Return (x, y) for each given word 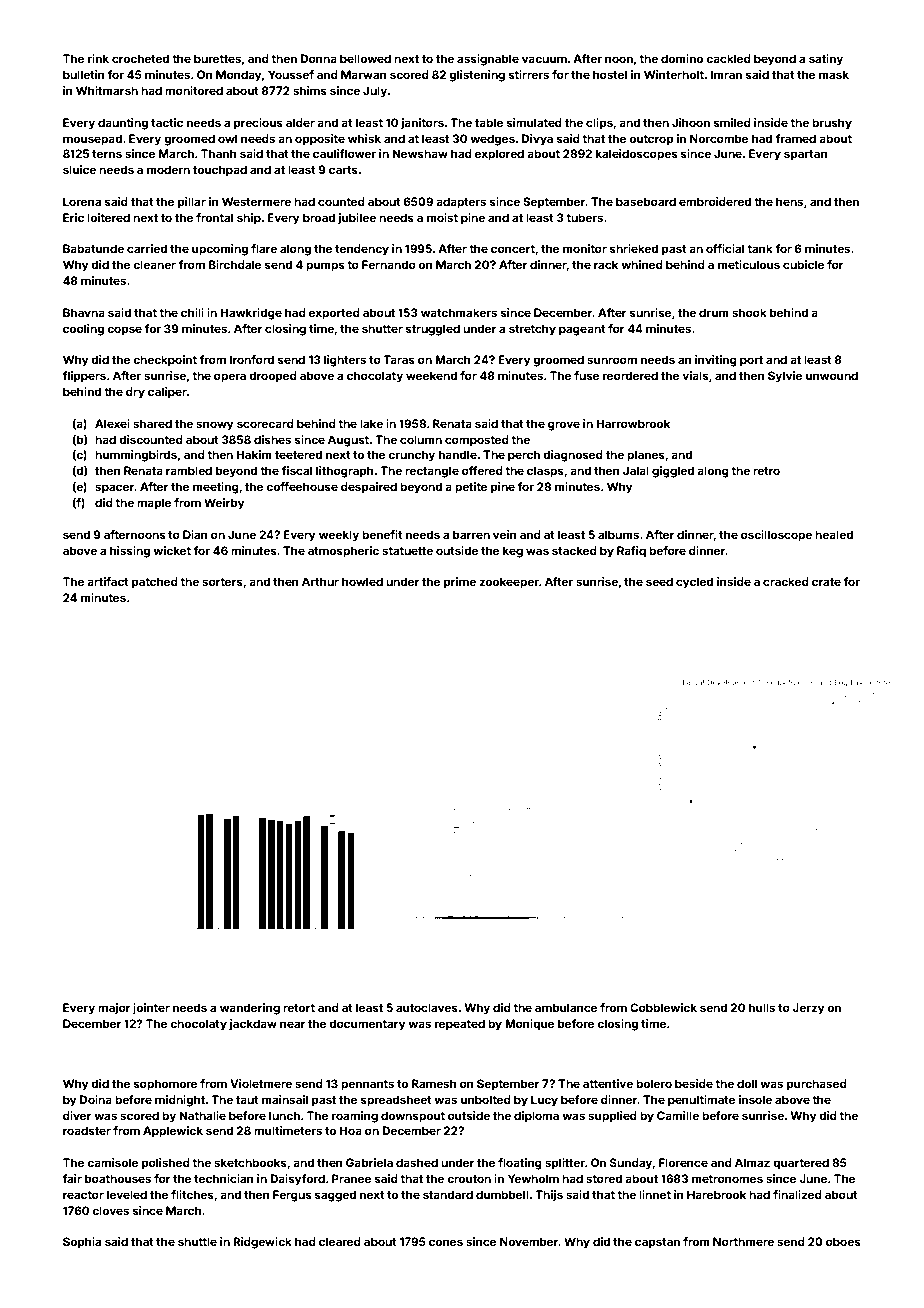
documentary (367, 1025)
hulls (762, 1007)
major (114, 1009)
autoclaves (427, 1007)
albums (618, 534)
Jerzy (808, 1009)
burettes (217, 58)
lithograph (345, 472)
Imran (726, 74)
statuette (407, 551)
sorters (222, 582)
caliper (167, 393)
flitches (192, 1194)
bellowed (365, 58)
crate (826, 582)
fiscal (296, 470)
